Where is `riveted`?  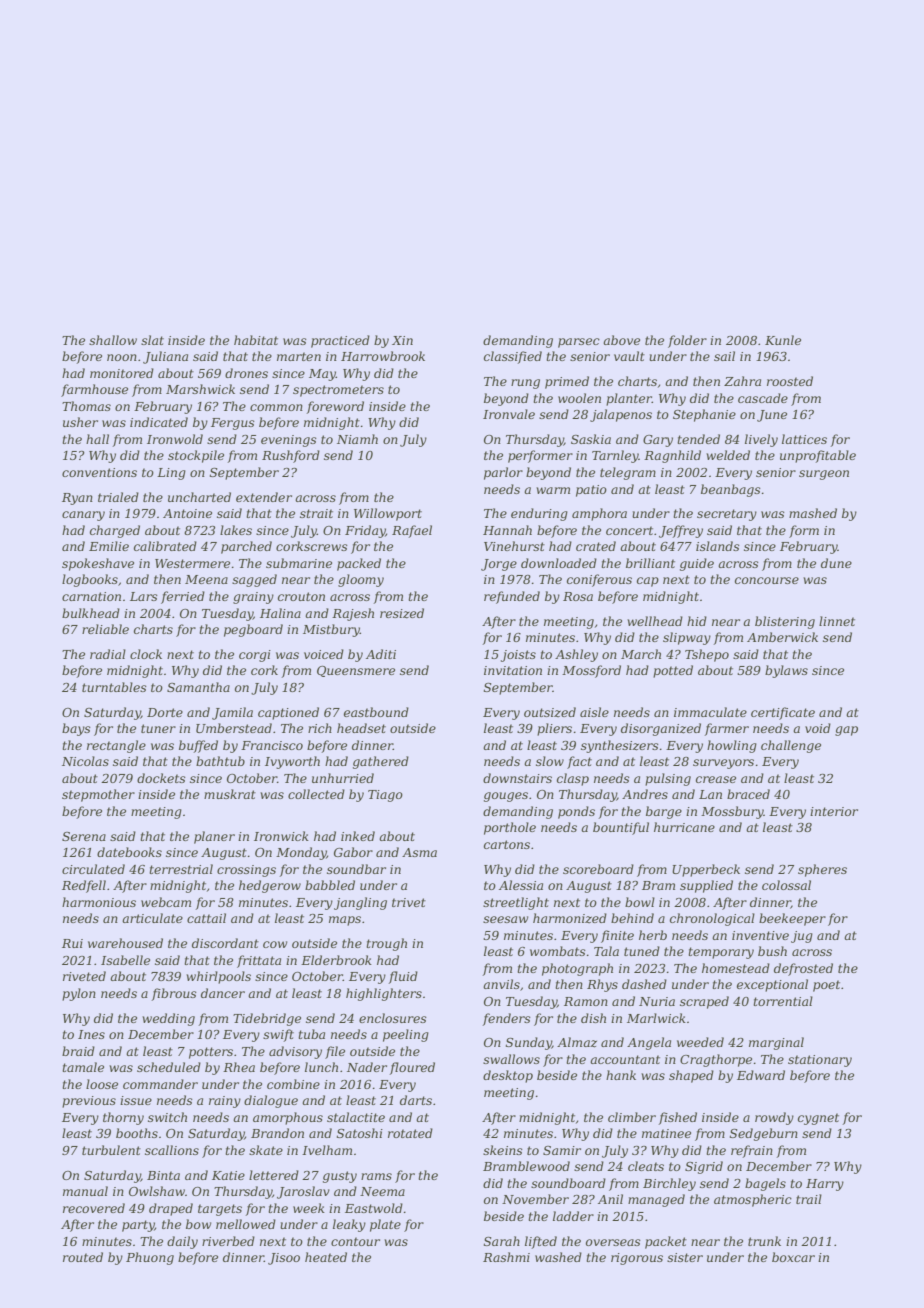 riveted is located at coordinates (84, 976).
